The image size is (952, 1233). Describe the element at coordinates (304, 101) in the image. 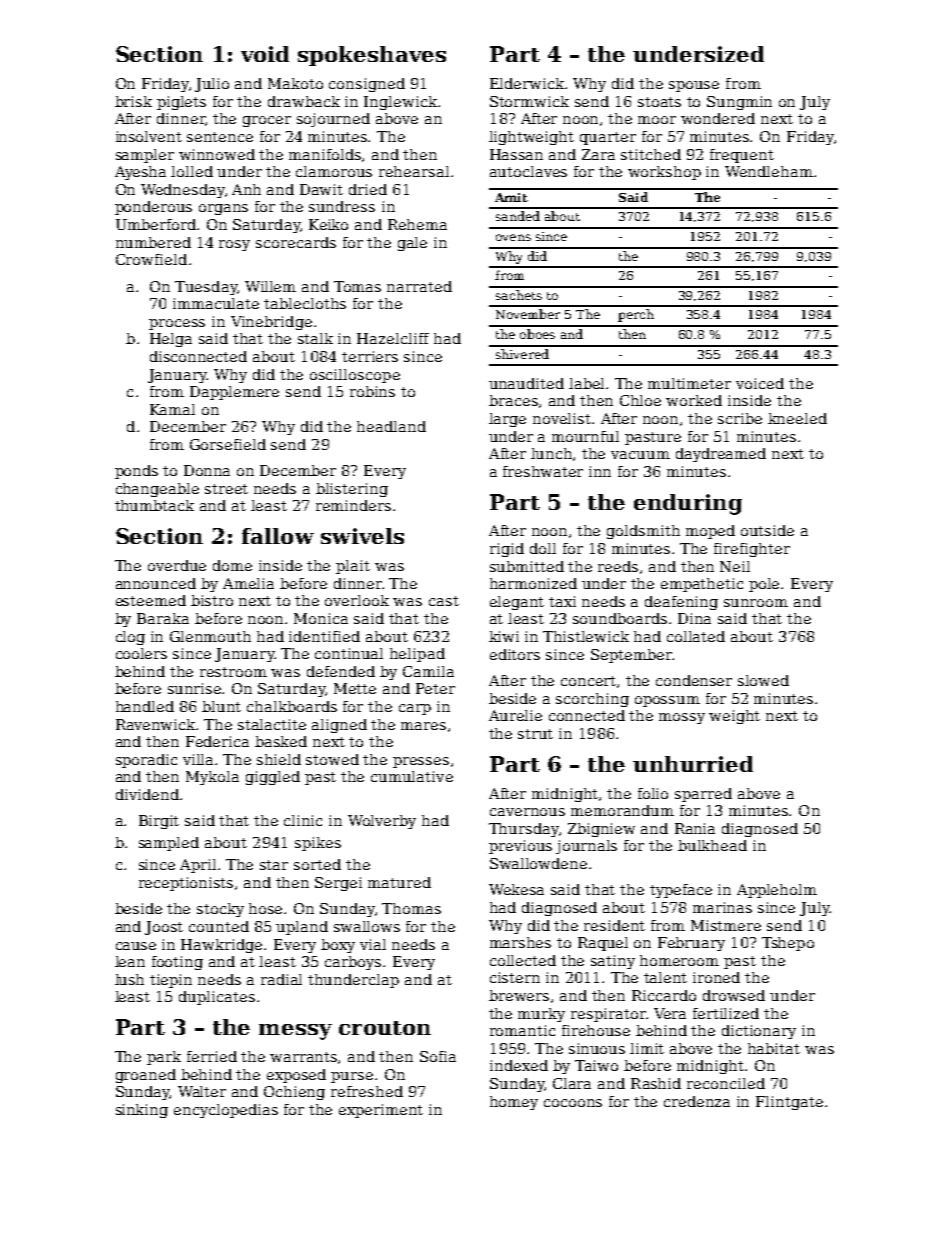

I see `drawback` at that location.
